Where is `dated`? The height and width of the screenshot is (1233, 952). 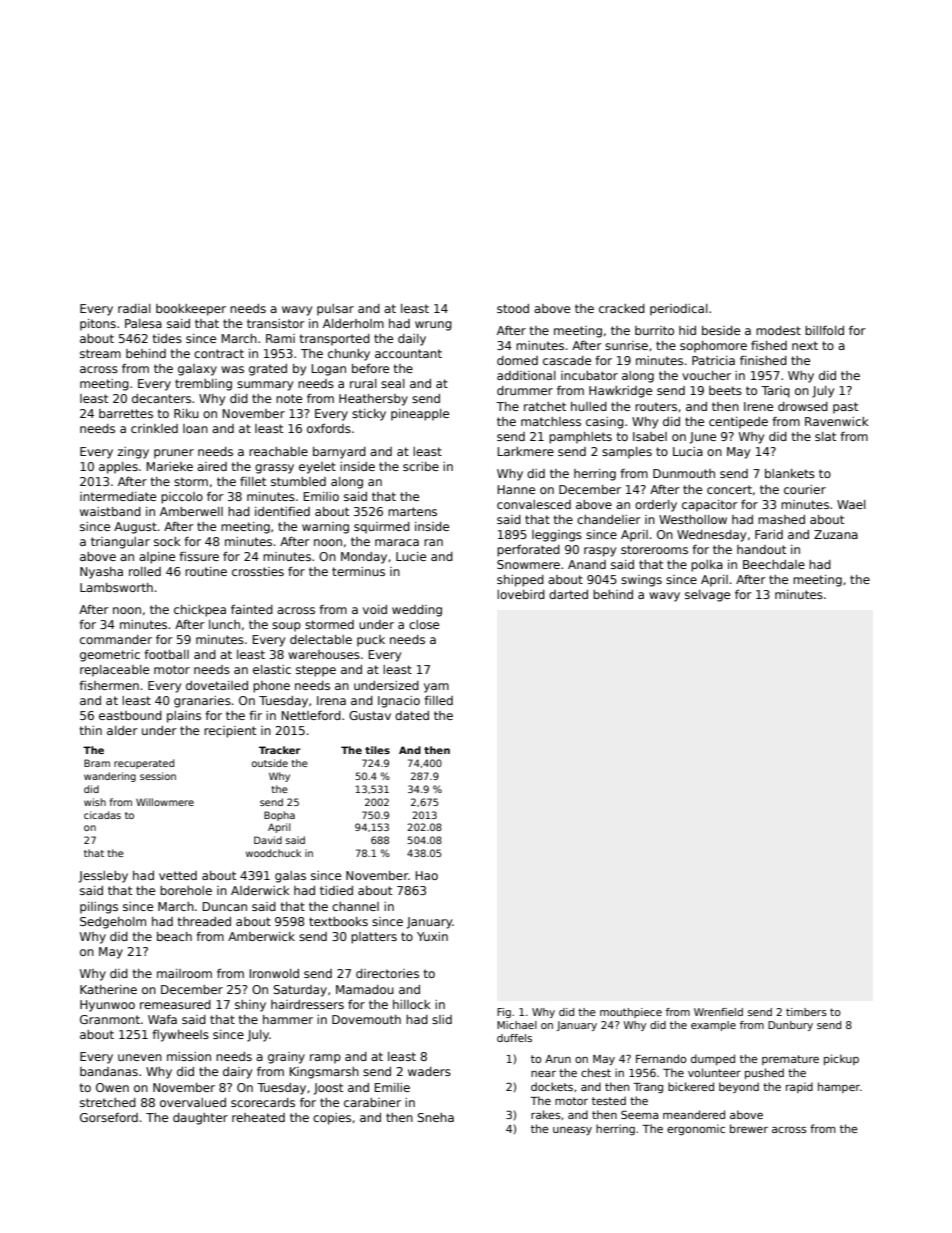
dated is located at coordinates (412, 715).
